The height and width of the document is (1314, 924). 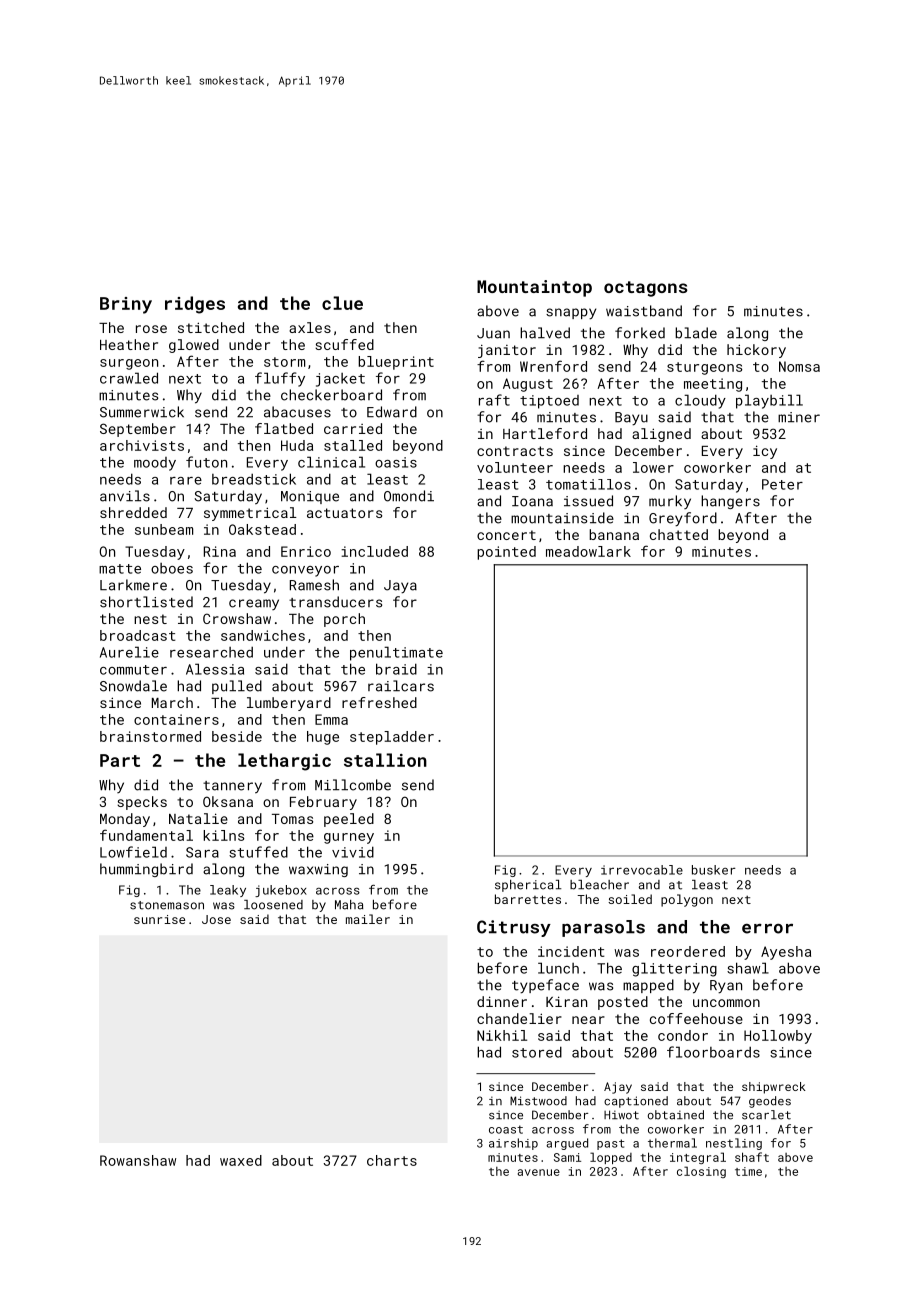 I want to click on Peter, so click(x=782, y=484).
